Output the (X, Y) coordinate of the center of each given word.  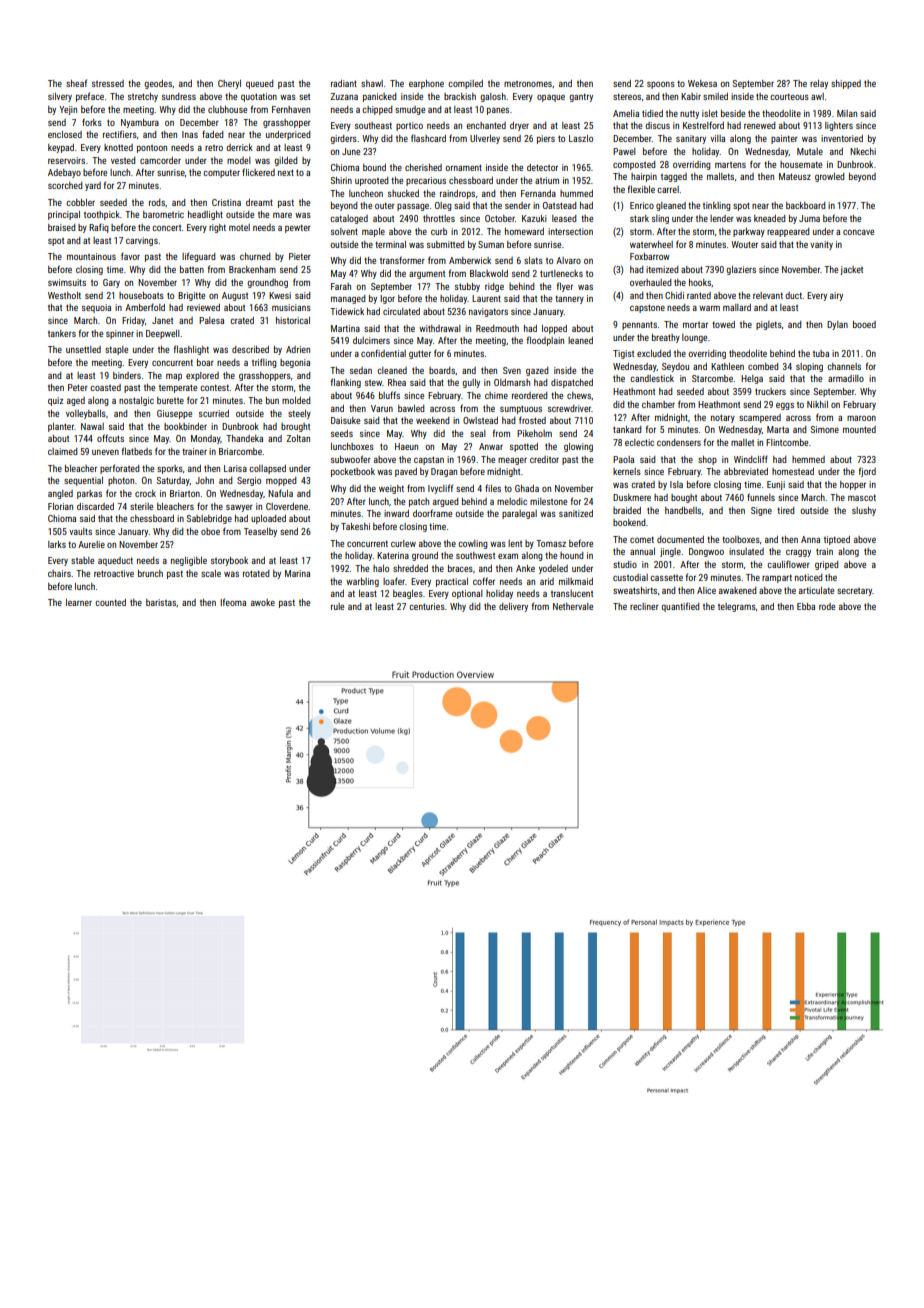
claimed (62, 451)
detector (542, 167)
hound (571, 555)
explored (202, 376)
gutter (420, 354)
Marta (778, 429)
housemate (801, 164)
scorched (65, 185)
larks (57, 544)
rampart (777, 578)
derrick (239, 147)
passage (413, 207)
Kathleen (727, 366)
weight (391, 489)
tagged (674, 177)
